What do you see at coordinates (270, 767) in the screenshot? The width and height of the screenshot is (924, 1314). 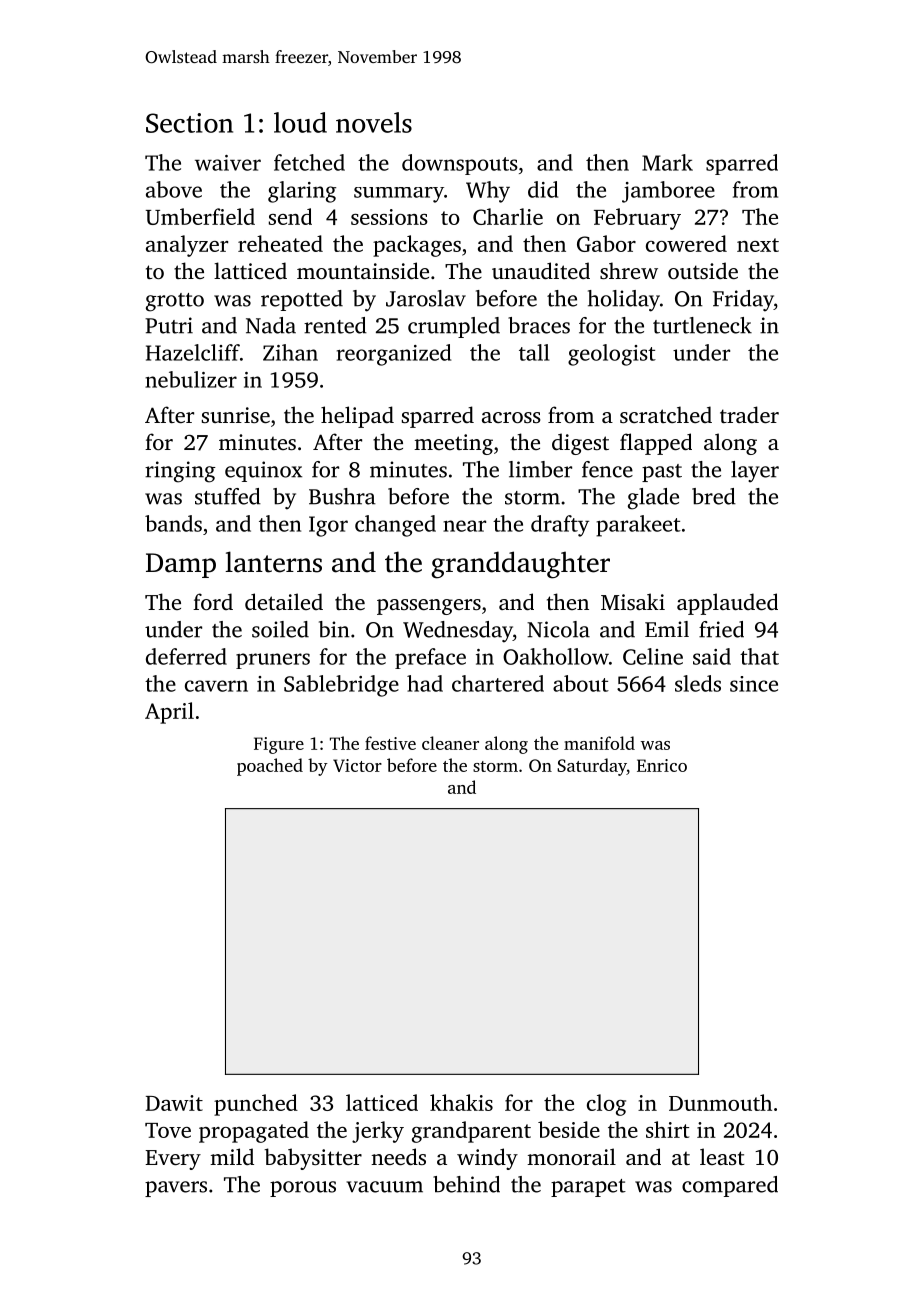 I see `poached` at bounding box center [270, 767].
